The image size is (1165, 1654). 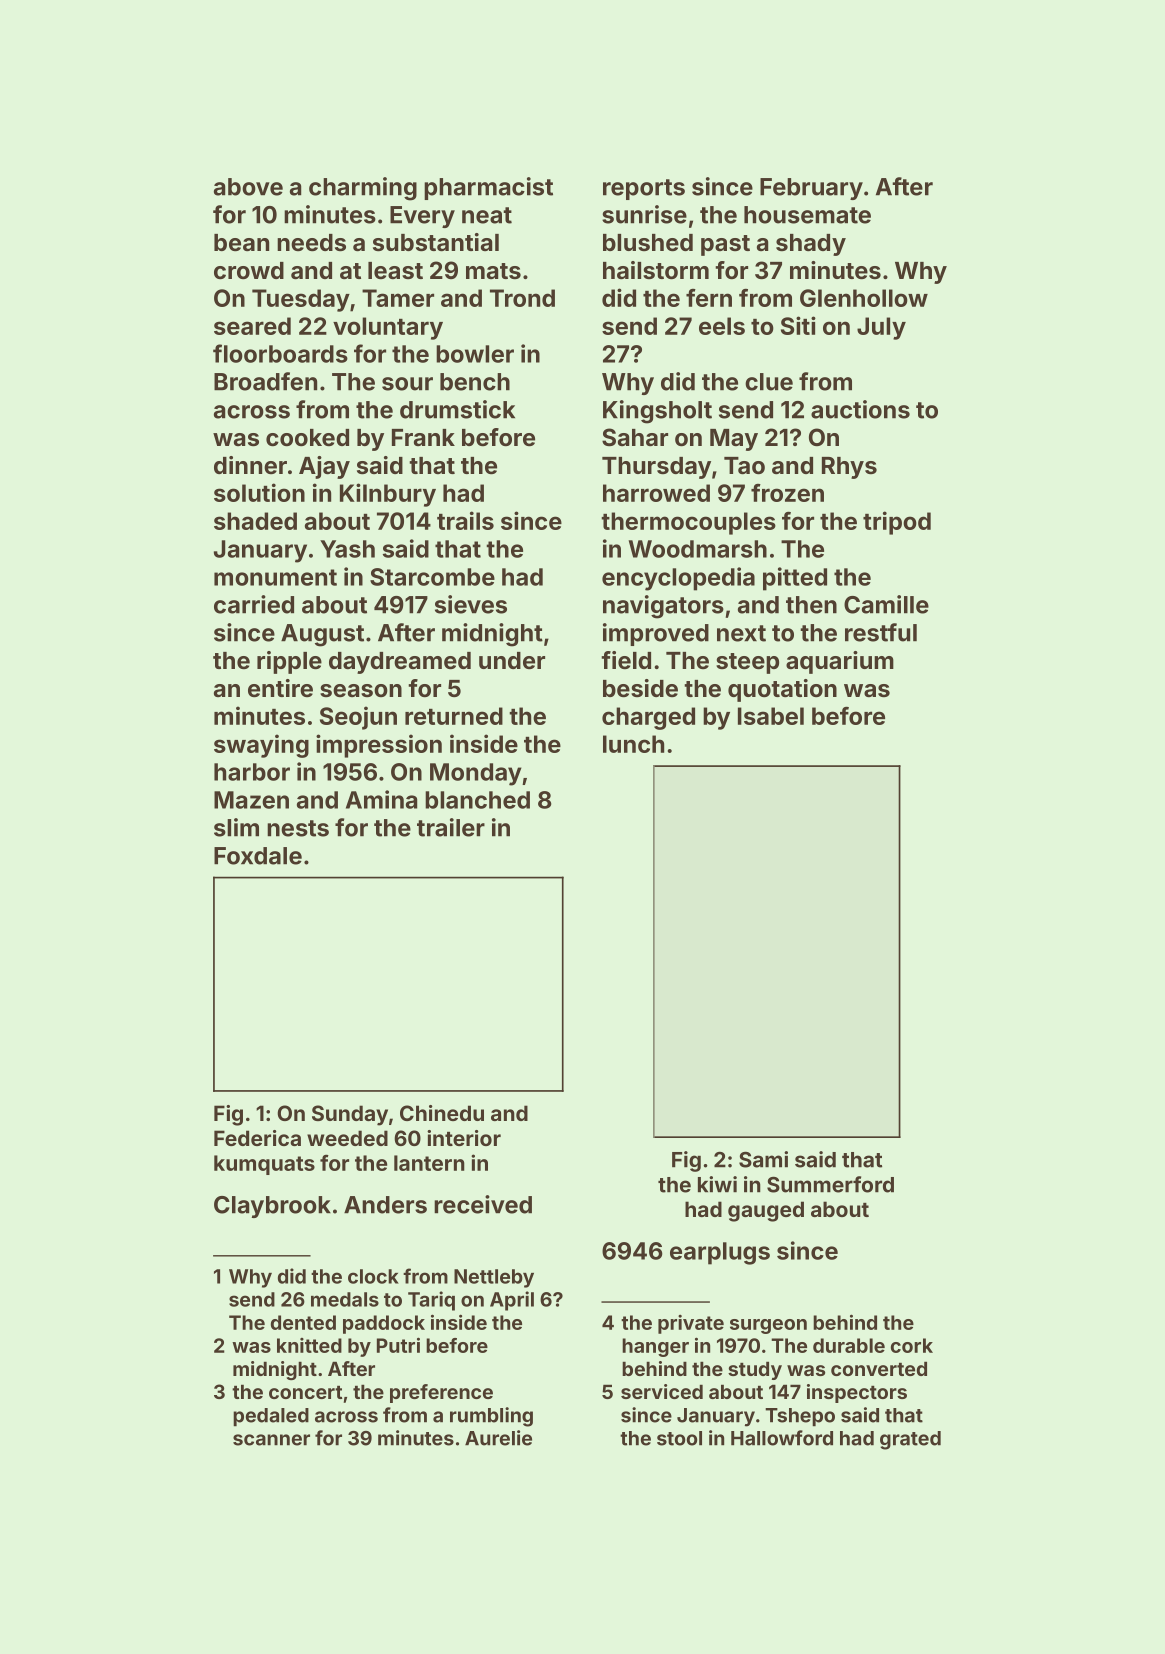 I want to click on Sami, so click(x=763, y=1159).
